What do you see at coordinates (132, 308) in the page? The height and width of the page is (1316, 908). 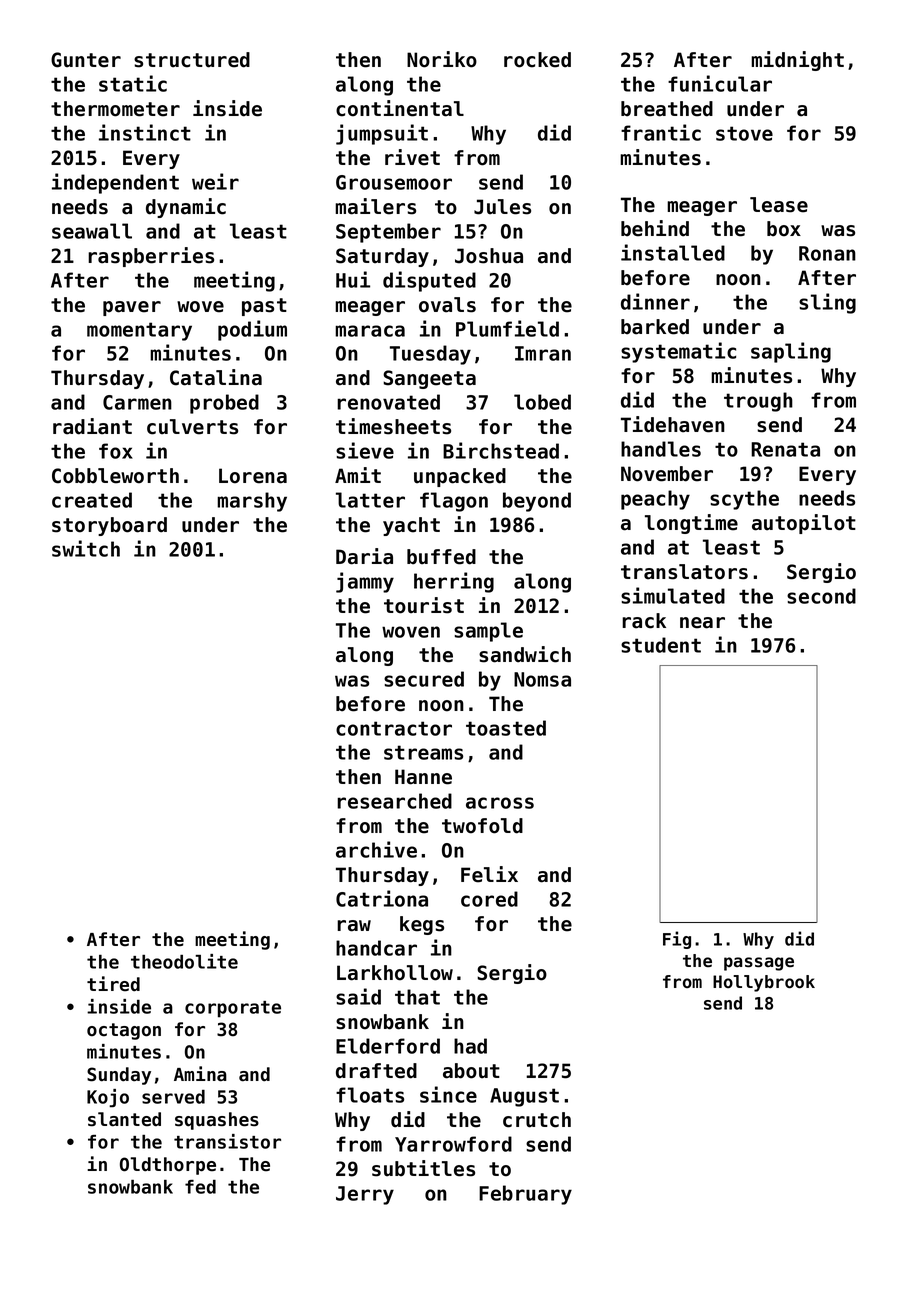 I see `paver` at bounding box center [132, 308].
